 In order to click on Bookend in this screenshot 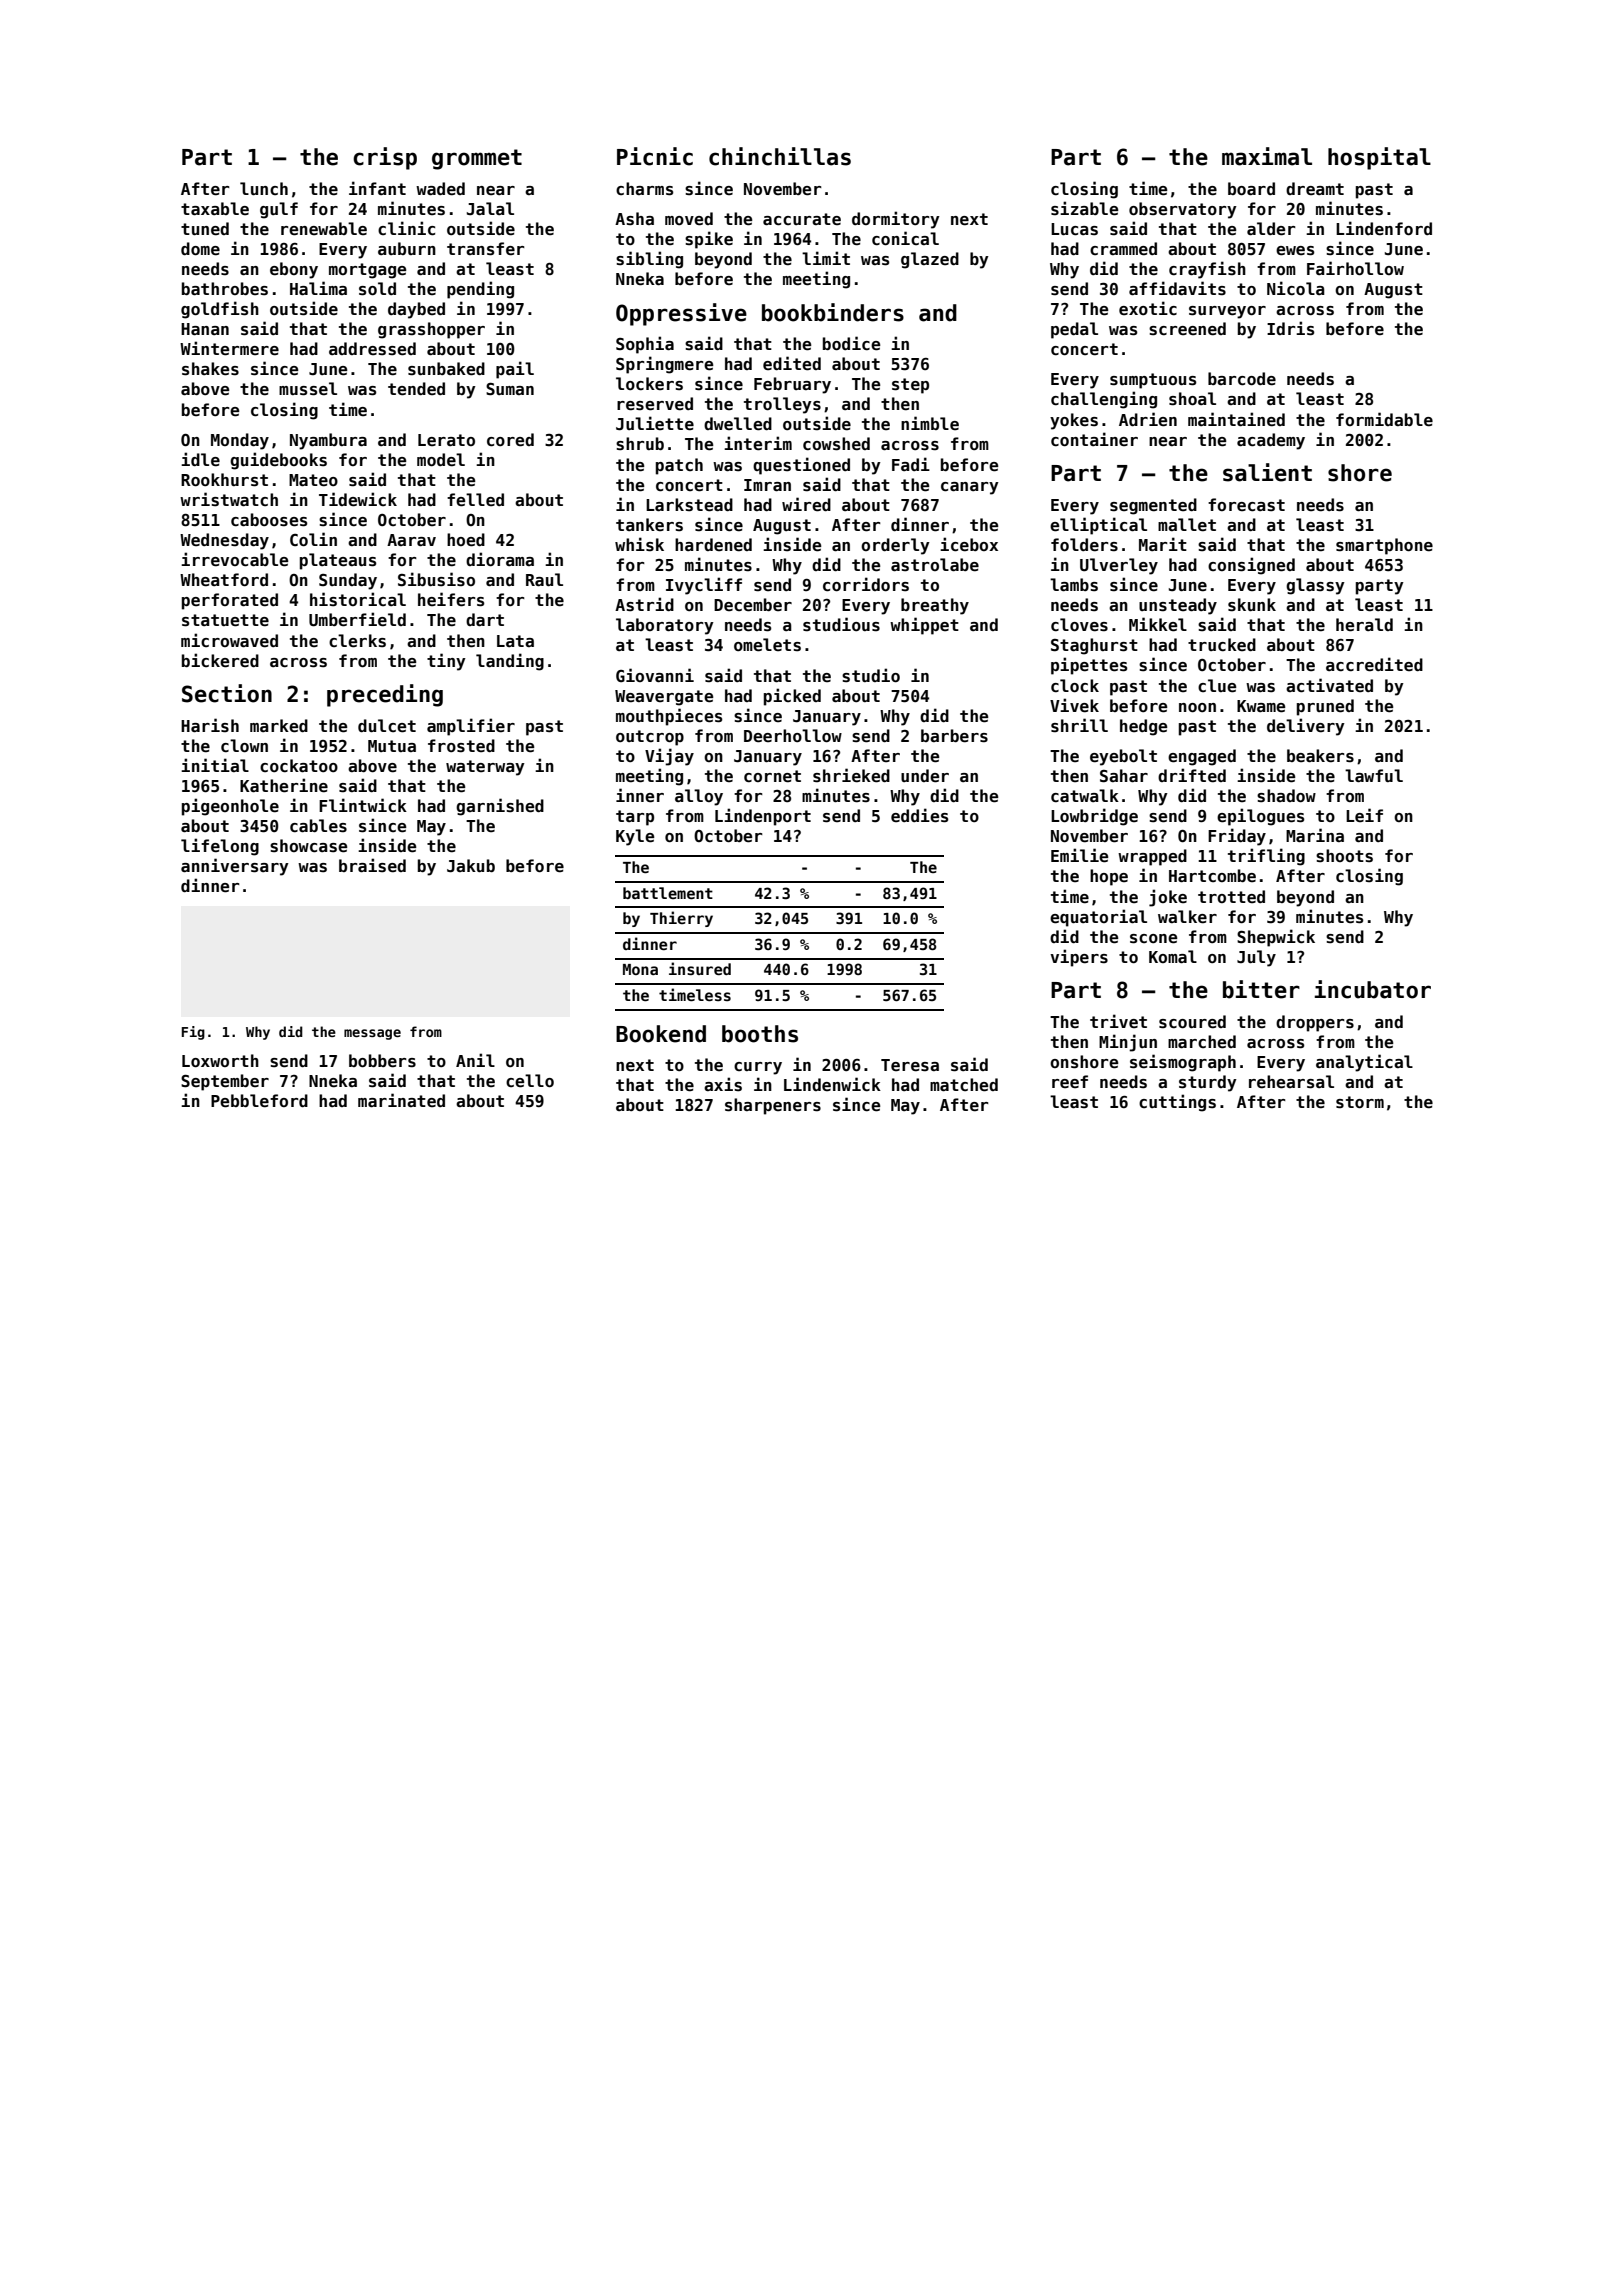, I will do `click(661, 1034)`.
